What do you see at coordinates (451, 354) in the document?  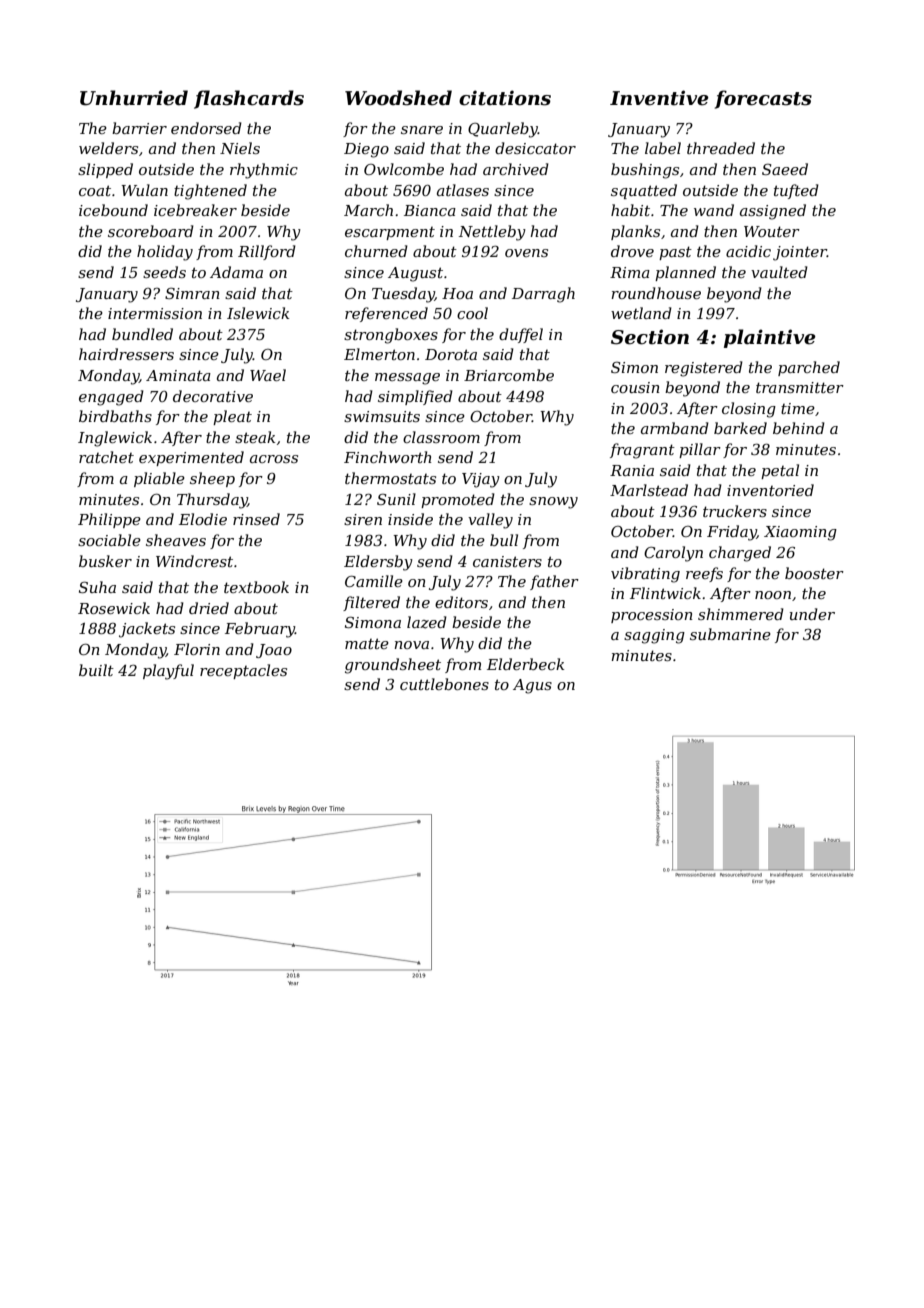 I see `Dorota` at bounding box center [451, 354].
